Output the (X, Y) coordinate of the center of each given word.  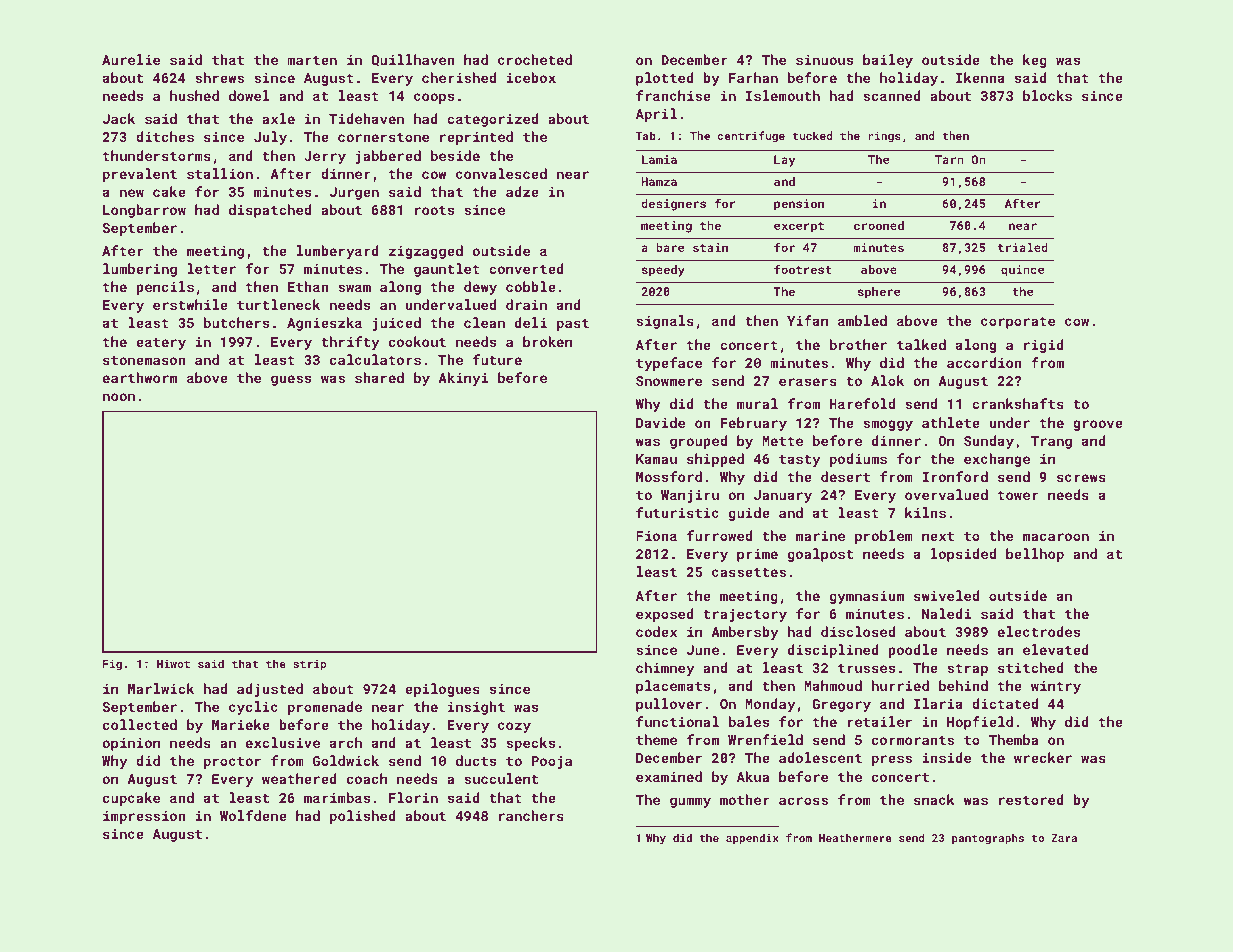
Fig (112, 665)
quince (1022, 271)
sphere (879, 293)
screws (1081, 478)
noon (119, 397)
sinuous (824, 60)
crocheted (535, 59)
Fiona (656, 535)
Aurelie (131, 59)
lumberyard (338, 252)
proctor (232, 763)
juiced (396, 324)
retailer (879, 721)
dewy (480, 288)
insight (476, 708)
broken (547, 341)
